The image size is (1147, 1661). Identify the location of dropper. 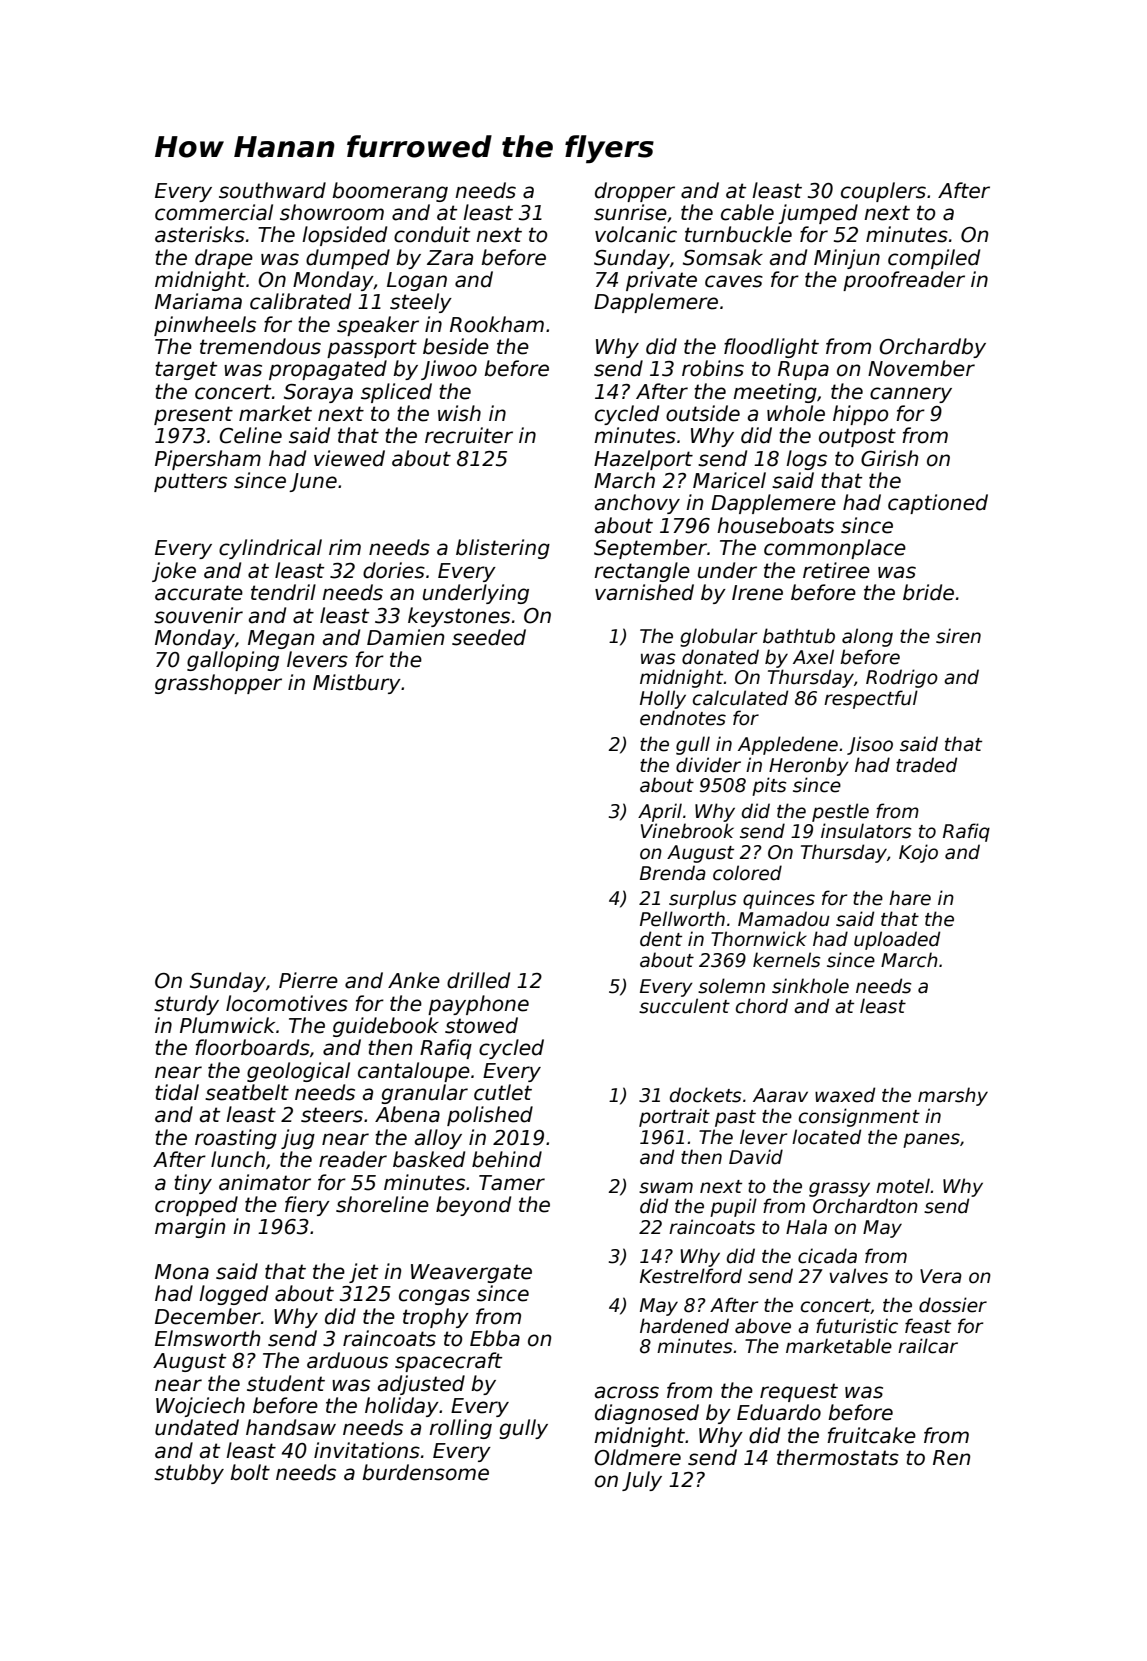
(635, 192).
